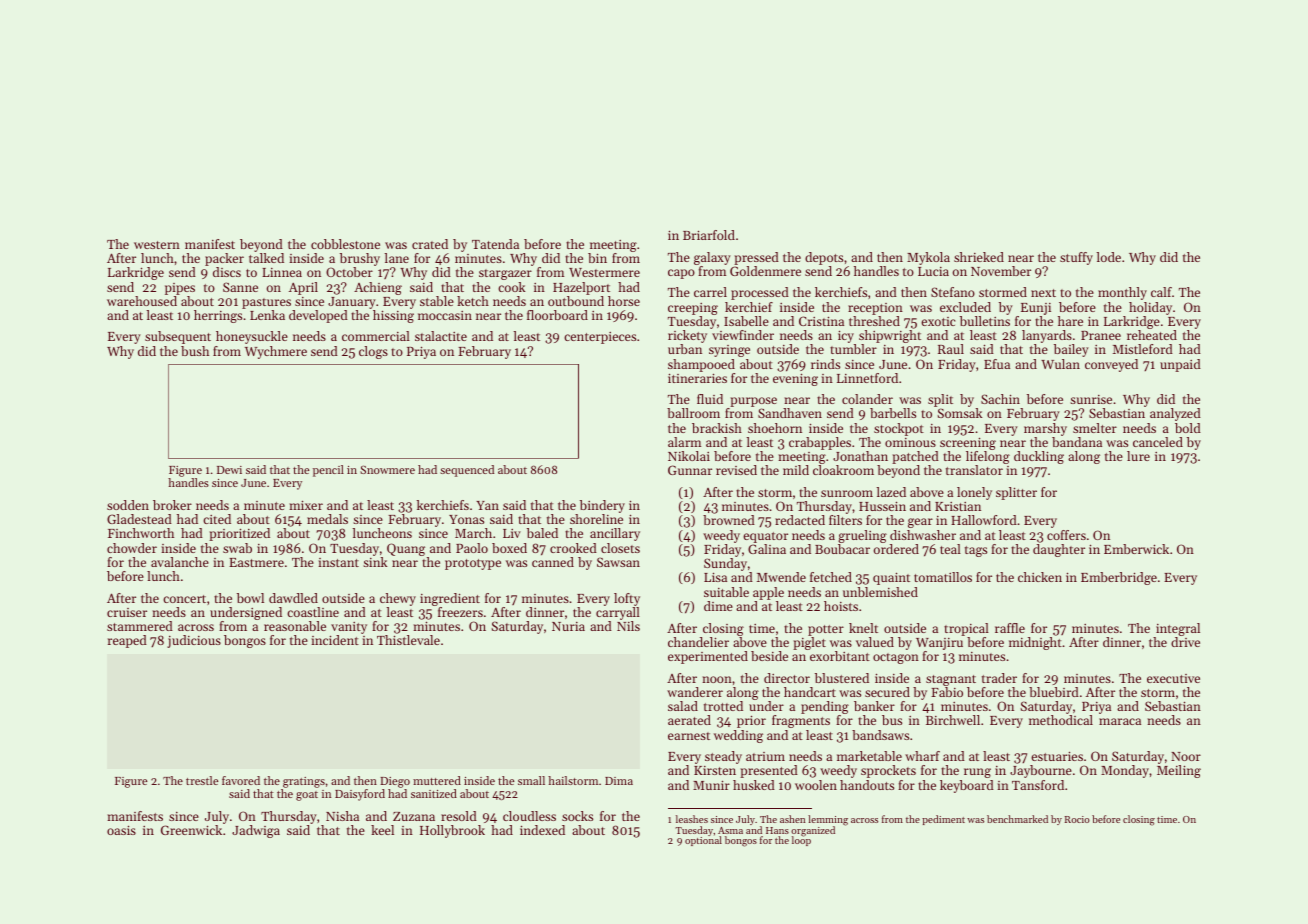 This image has height=924, width=1308. I want to click on instant, so click(338, 562).
